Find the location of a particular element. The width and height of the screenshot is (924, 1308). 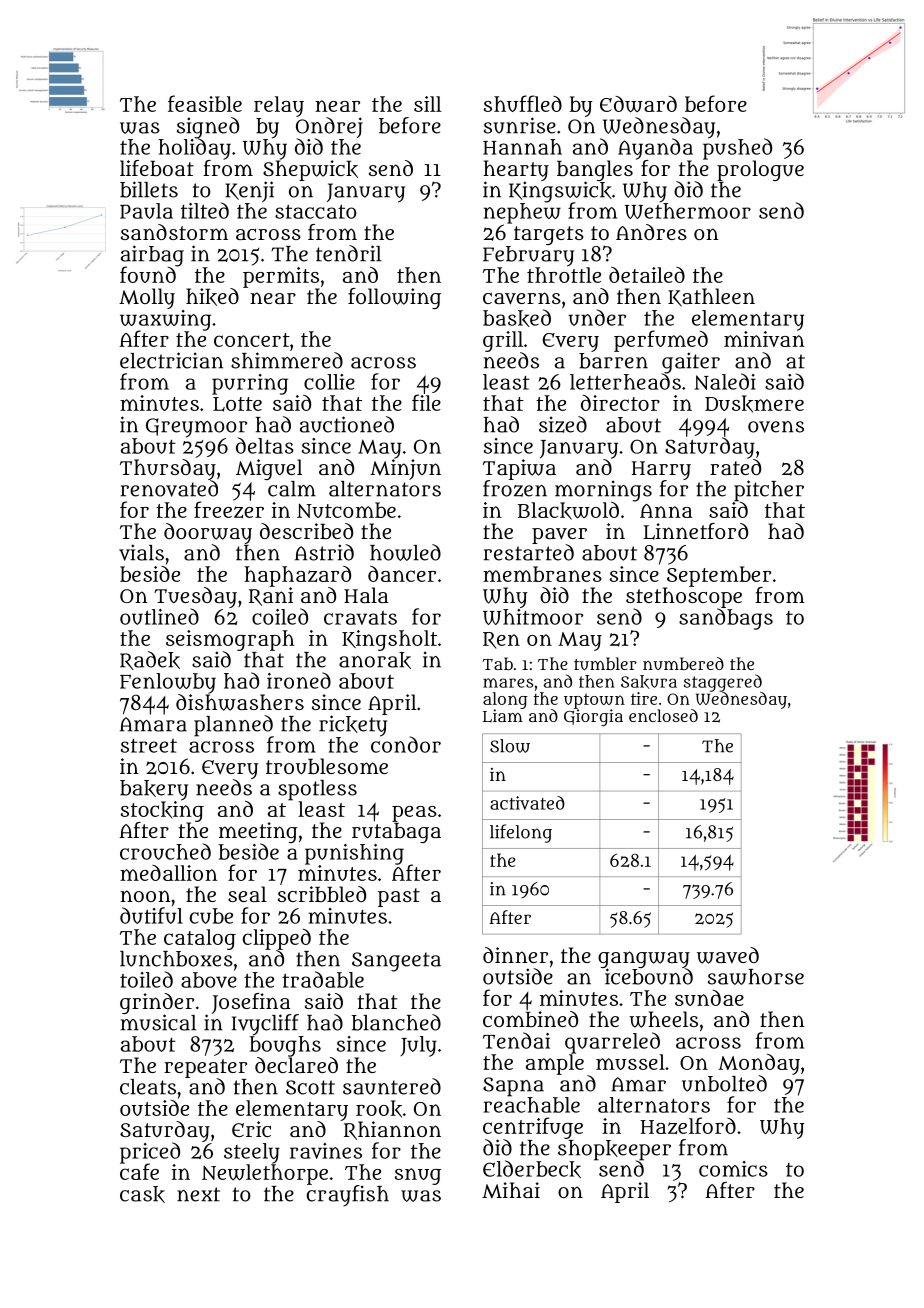

gangway is located at coordinates (644, 959).
